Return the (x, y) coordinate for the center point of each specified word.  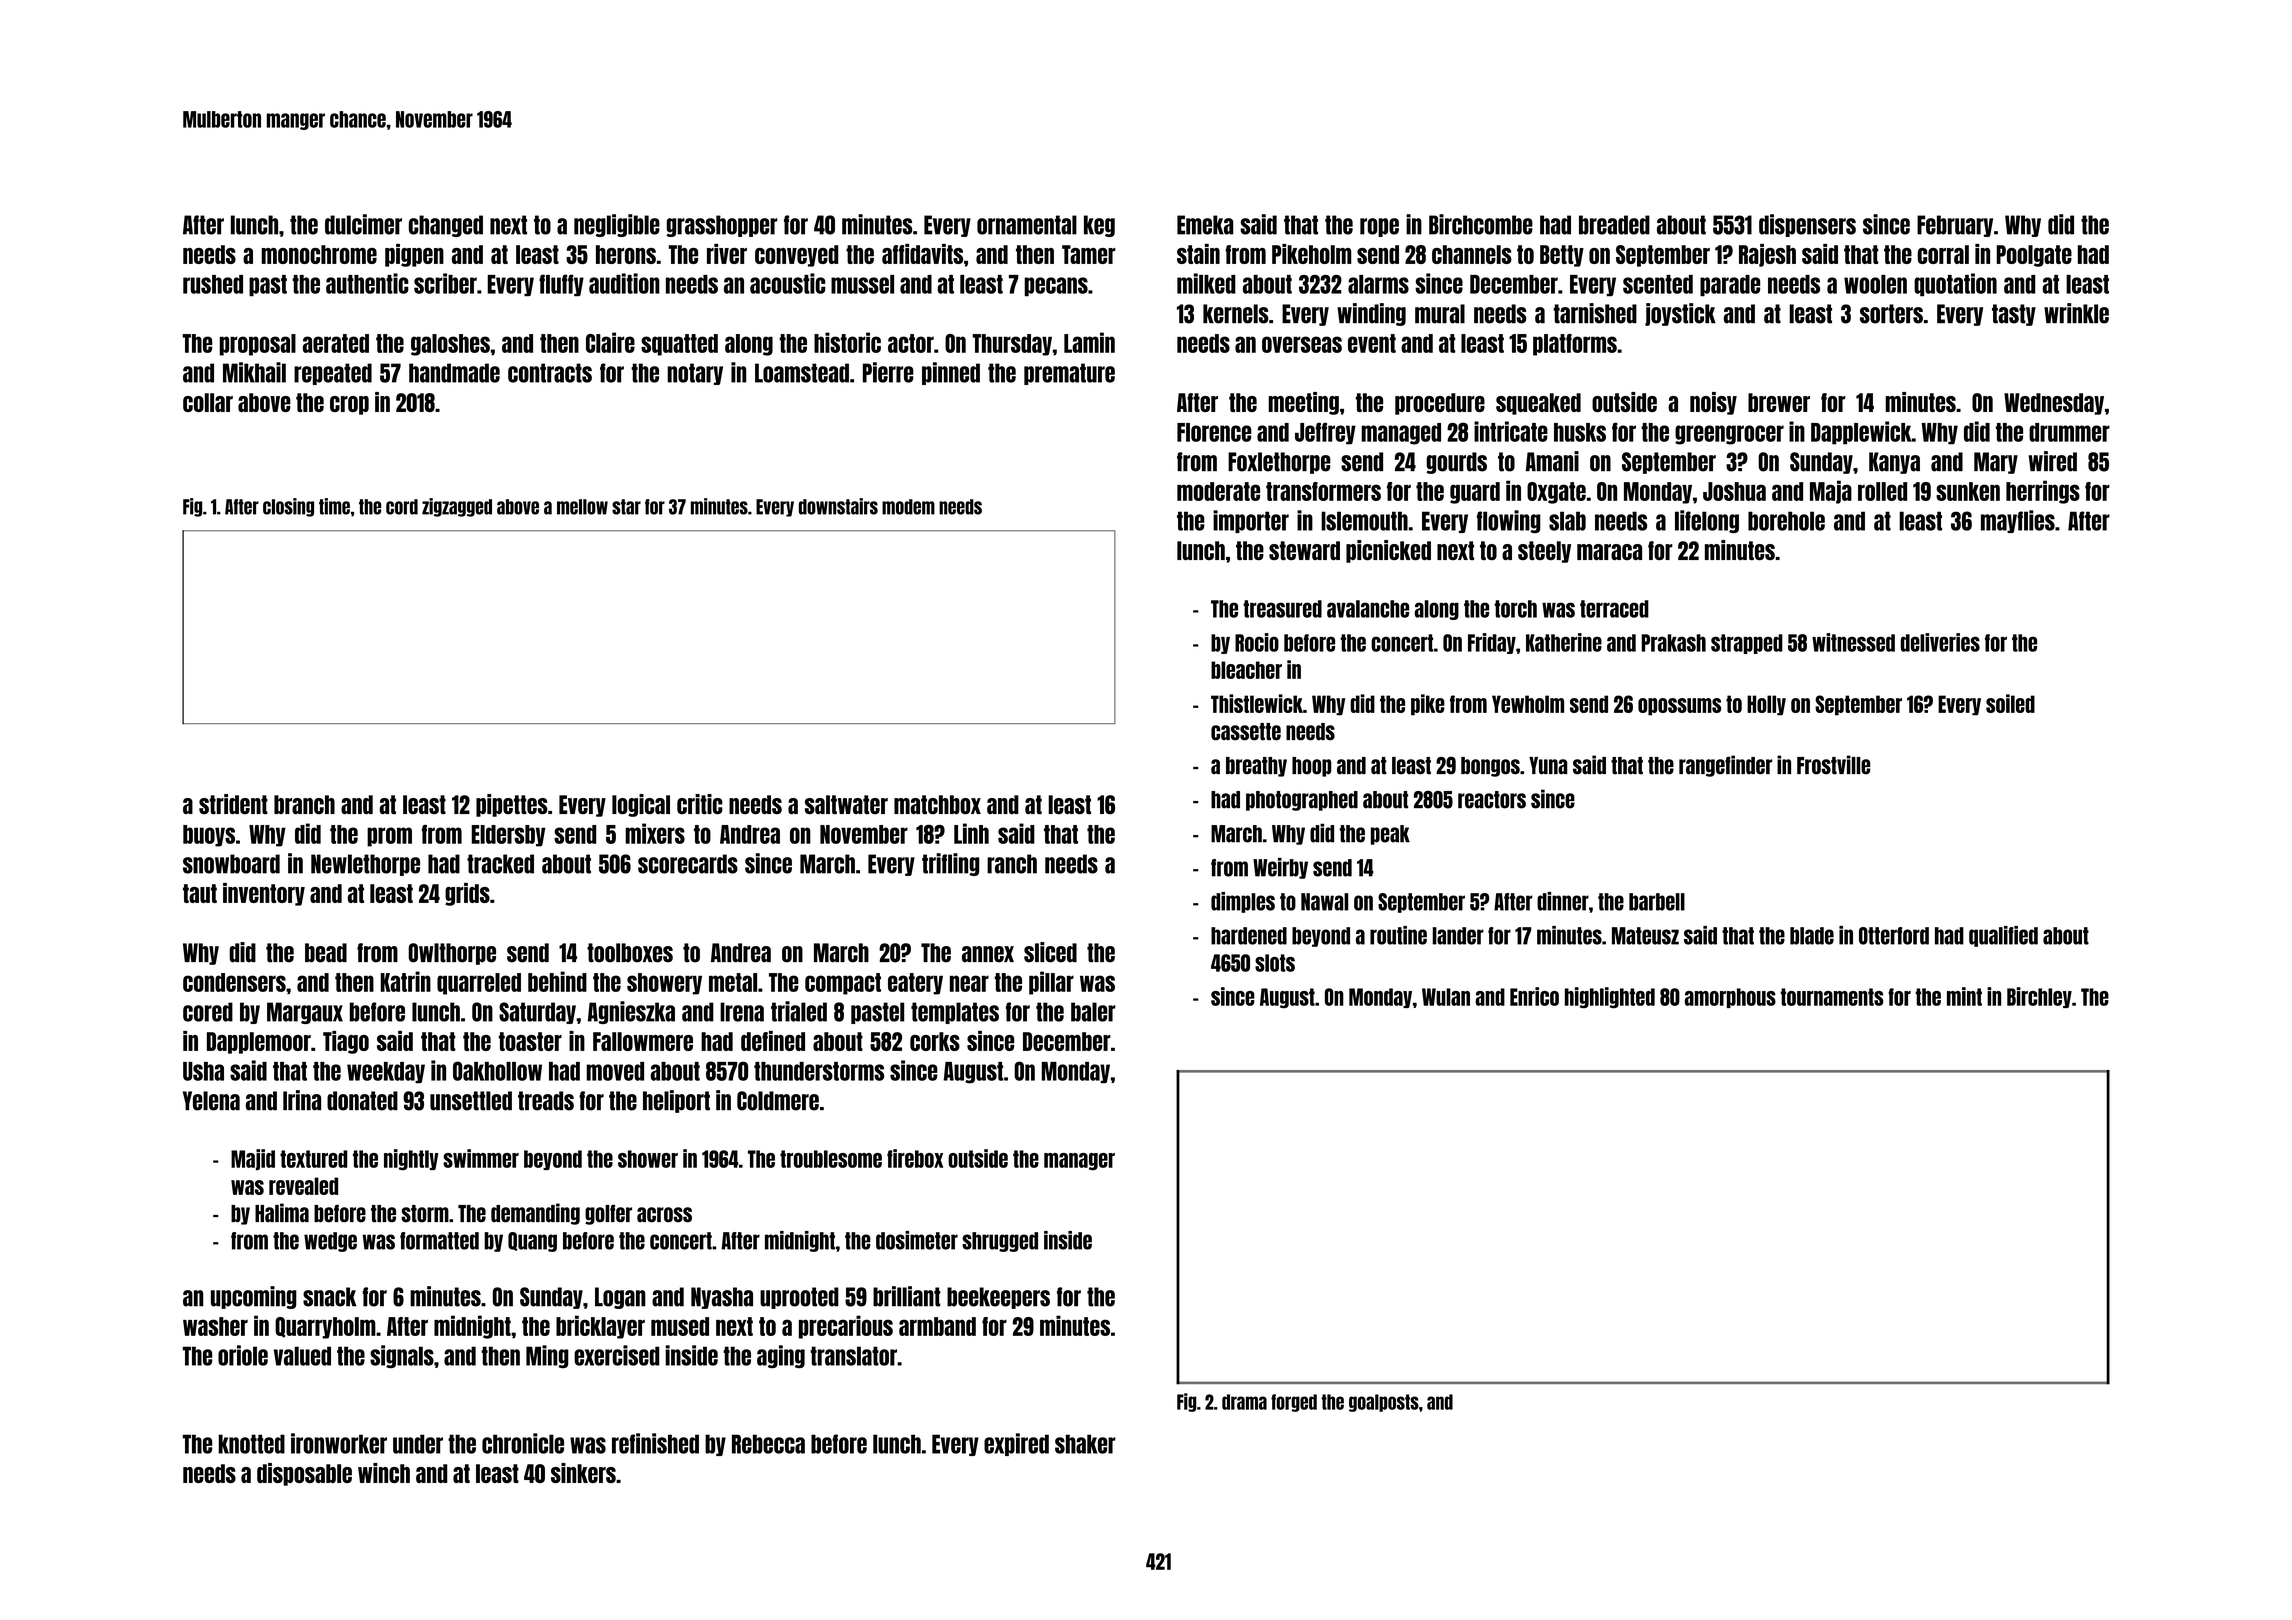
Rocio (1257, 642)
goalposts (1384, 1403)
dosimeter (917, 1240)
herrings (2043, 492)
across (664, 1215)
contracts (550, 373)
